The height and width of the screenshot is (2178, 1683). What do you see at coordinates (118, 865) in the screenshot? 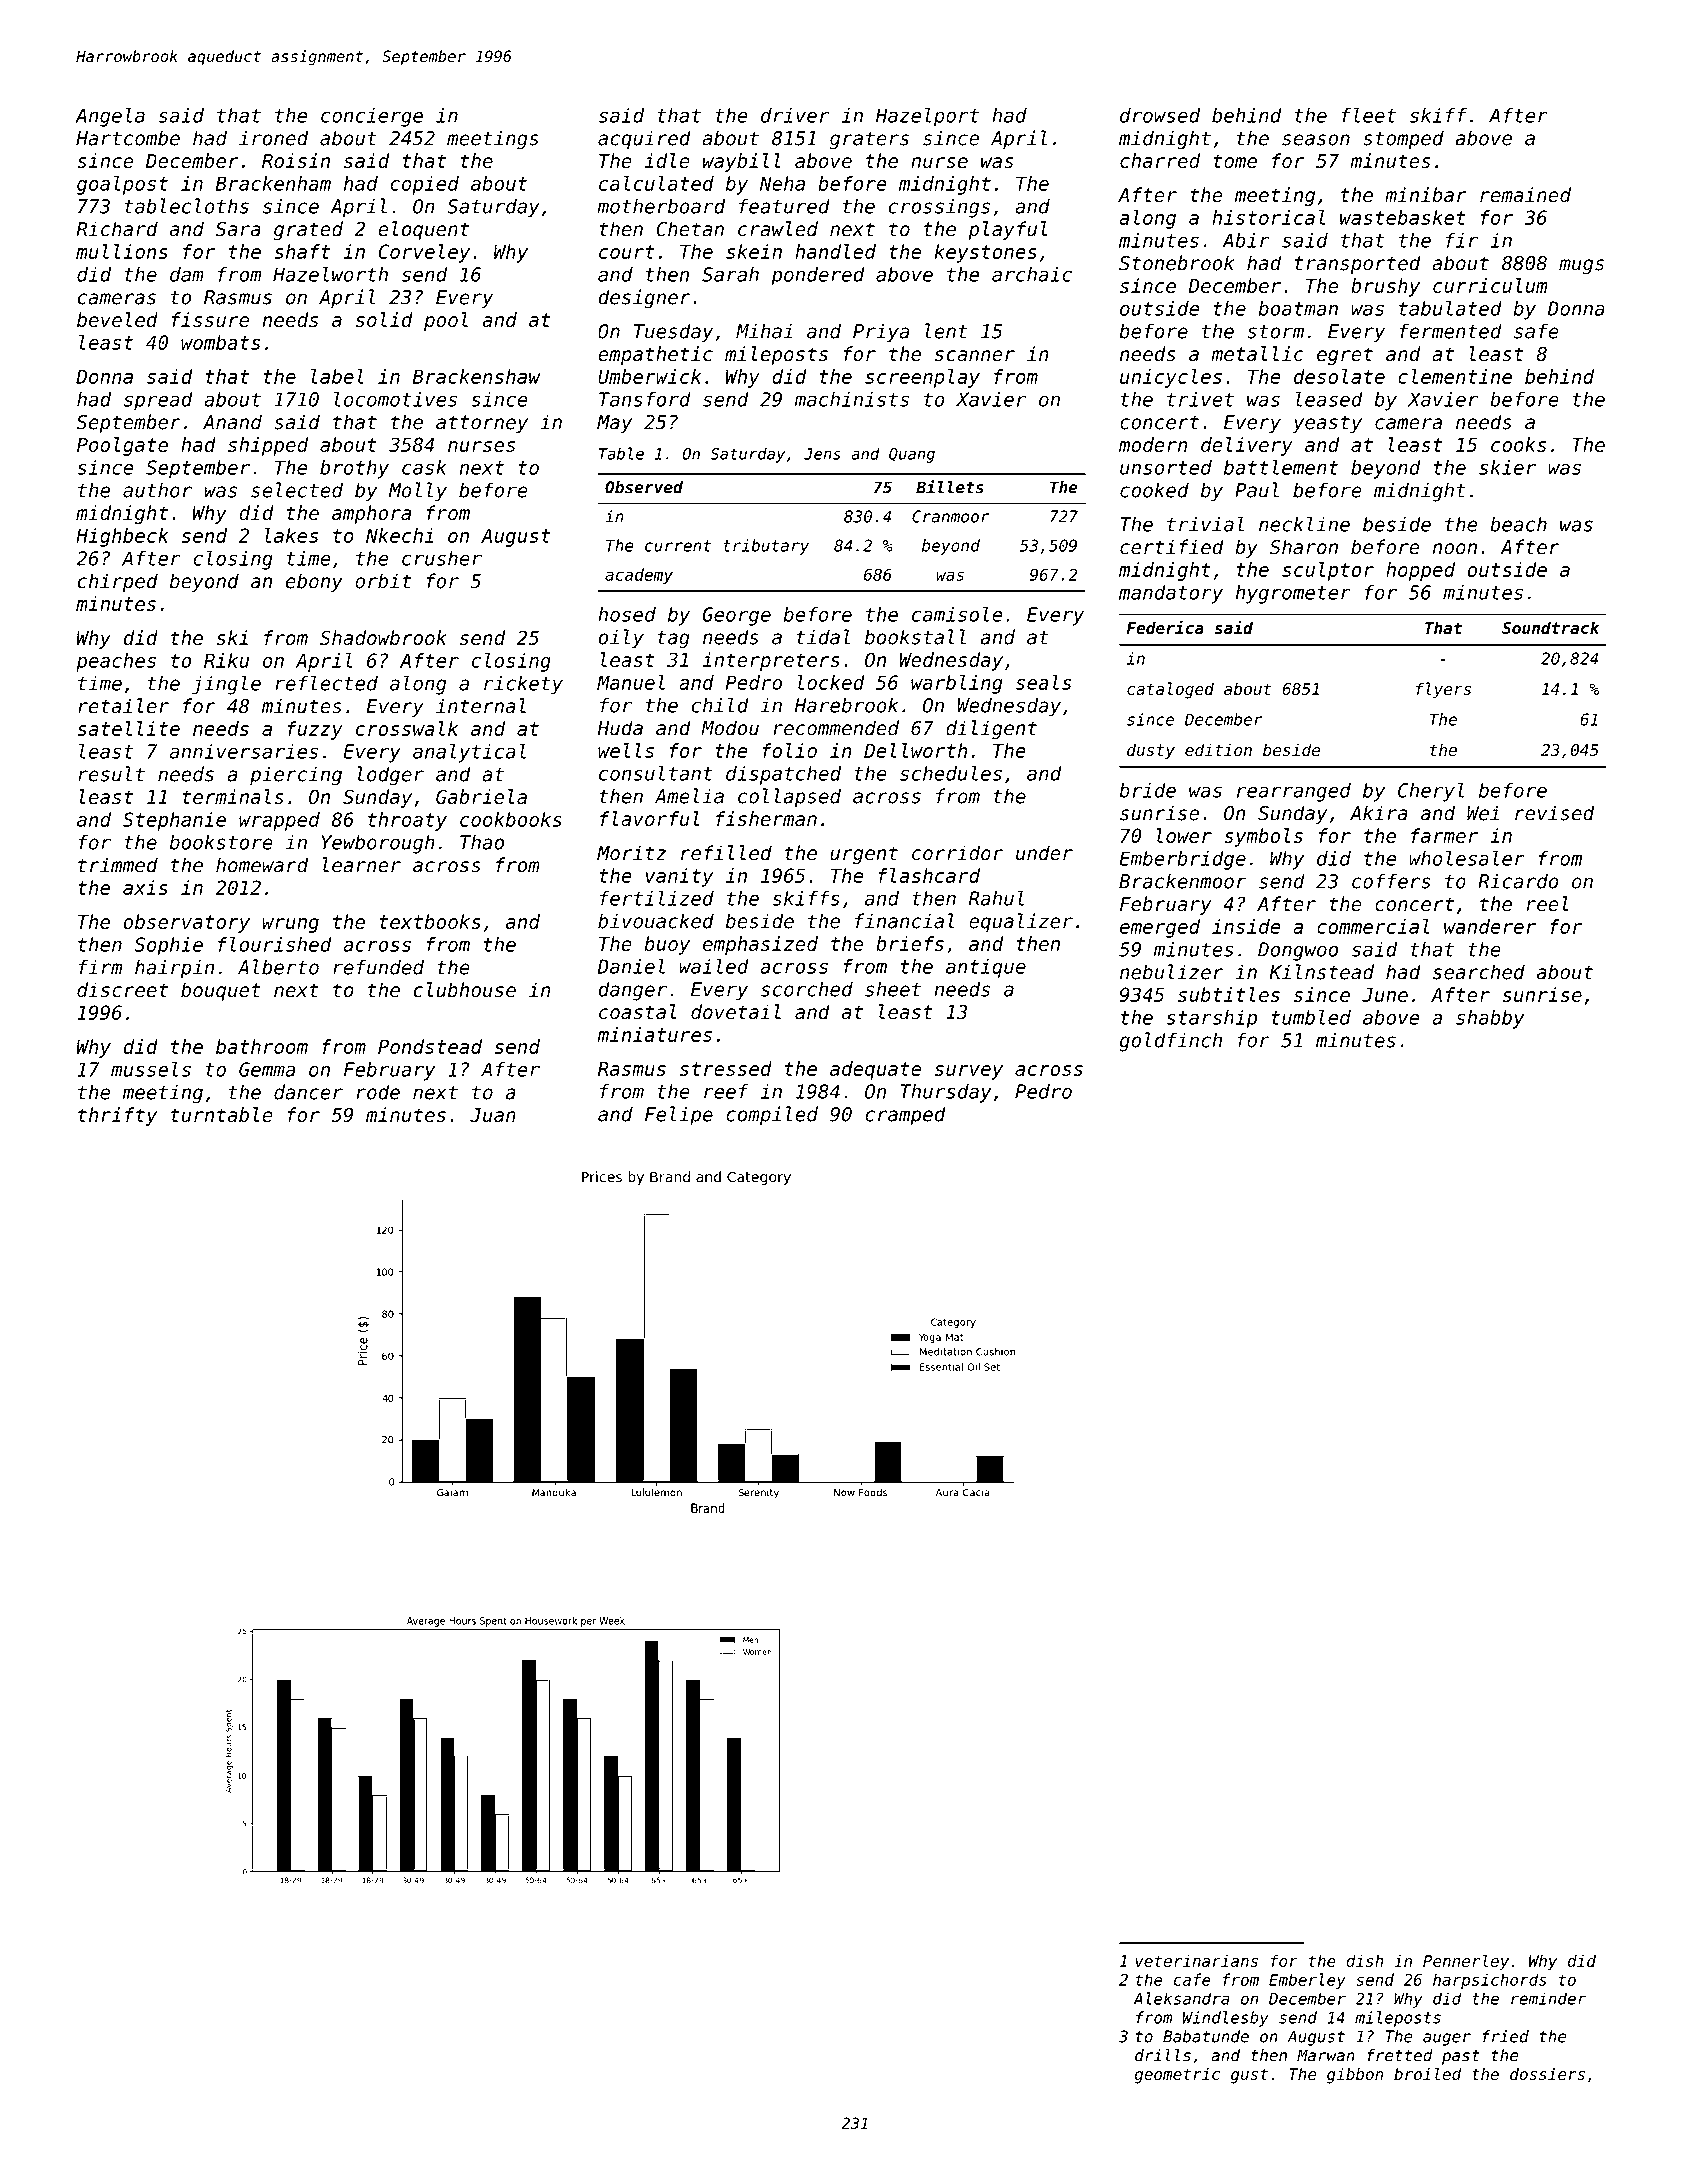
I see `trimmed` at bounding box center [118, 865].
